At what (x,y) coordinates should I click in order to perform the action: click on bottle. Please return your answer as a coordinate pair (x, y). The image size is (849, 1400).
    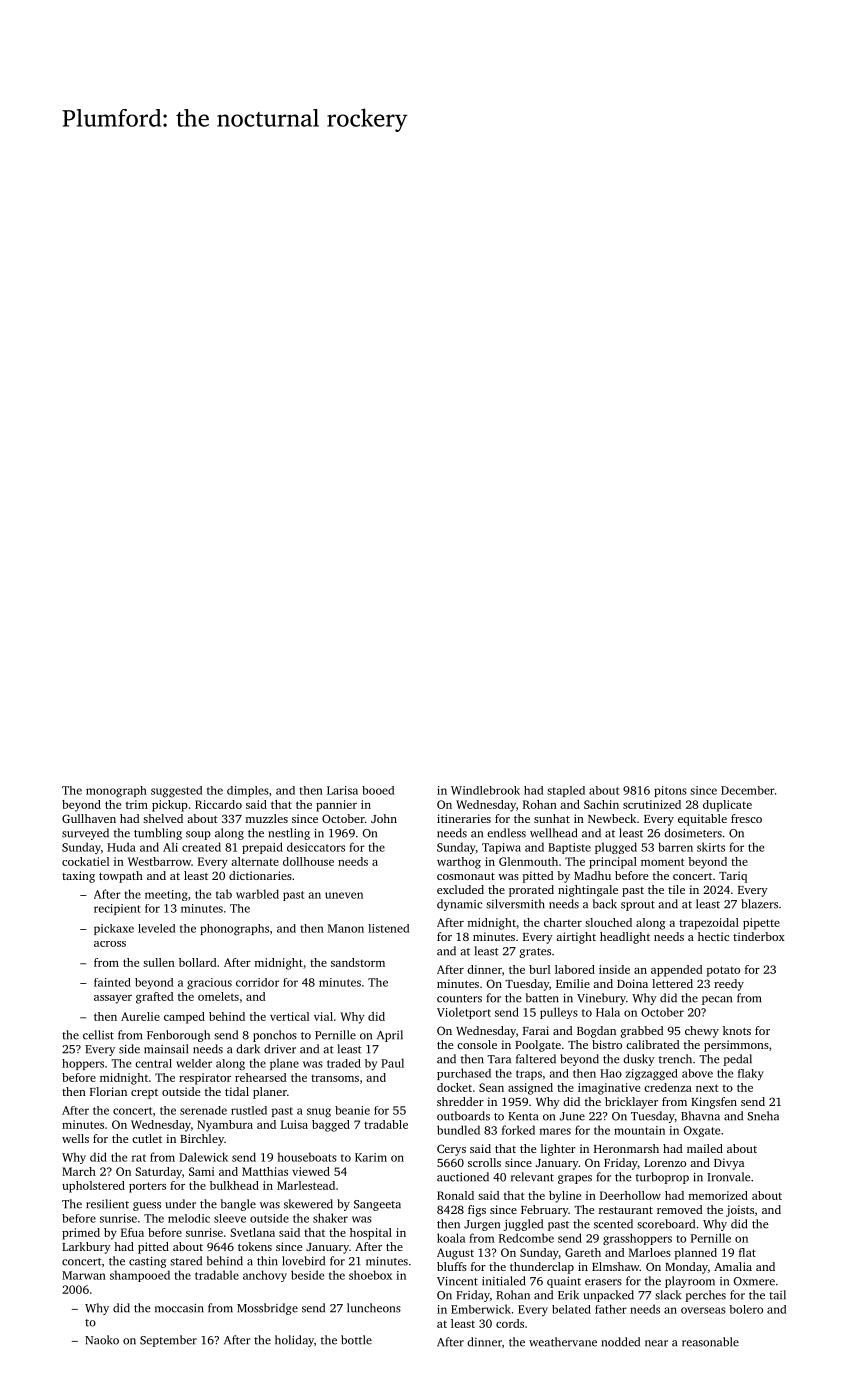
    Looking at the image, I should click on (356, 1340).
